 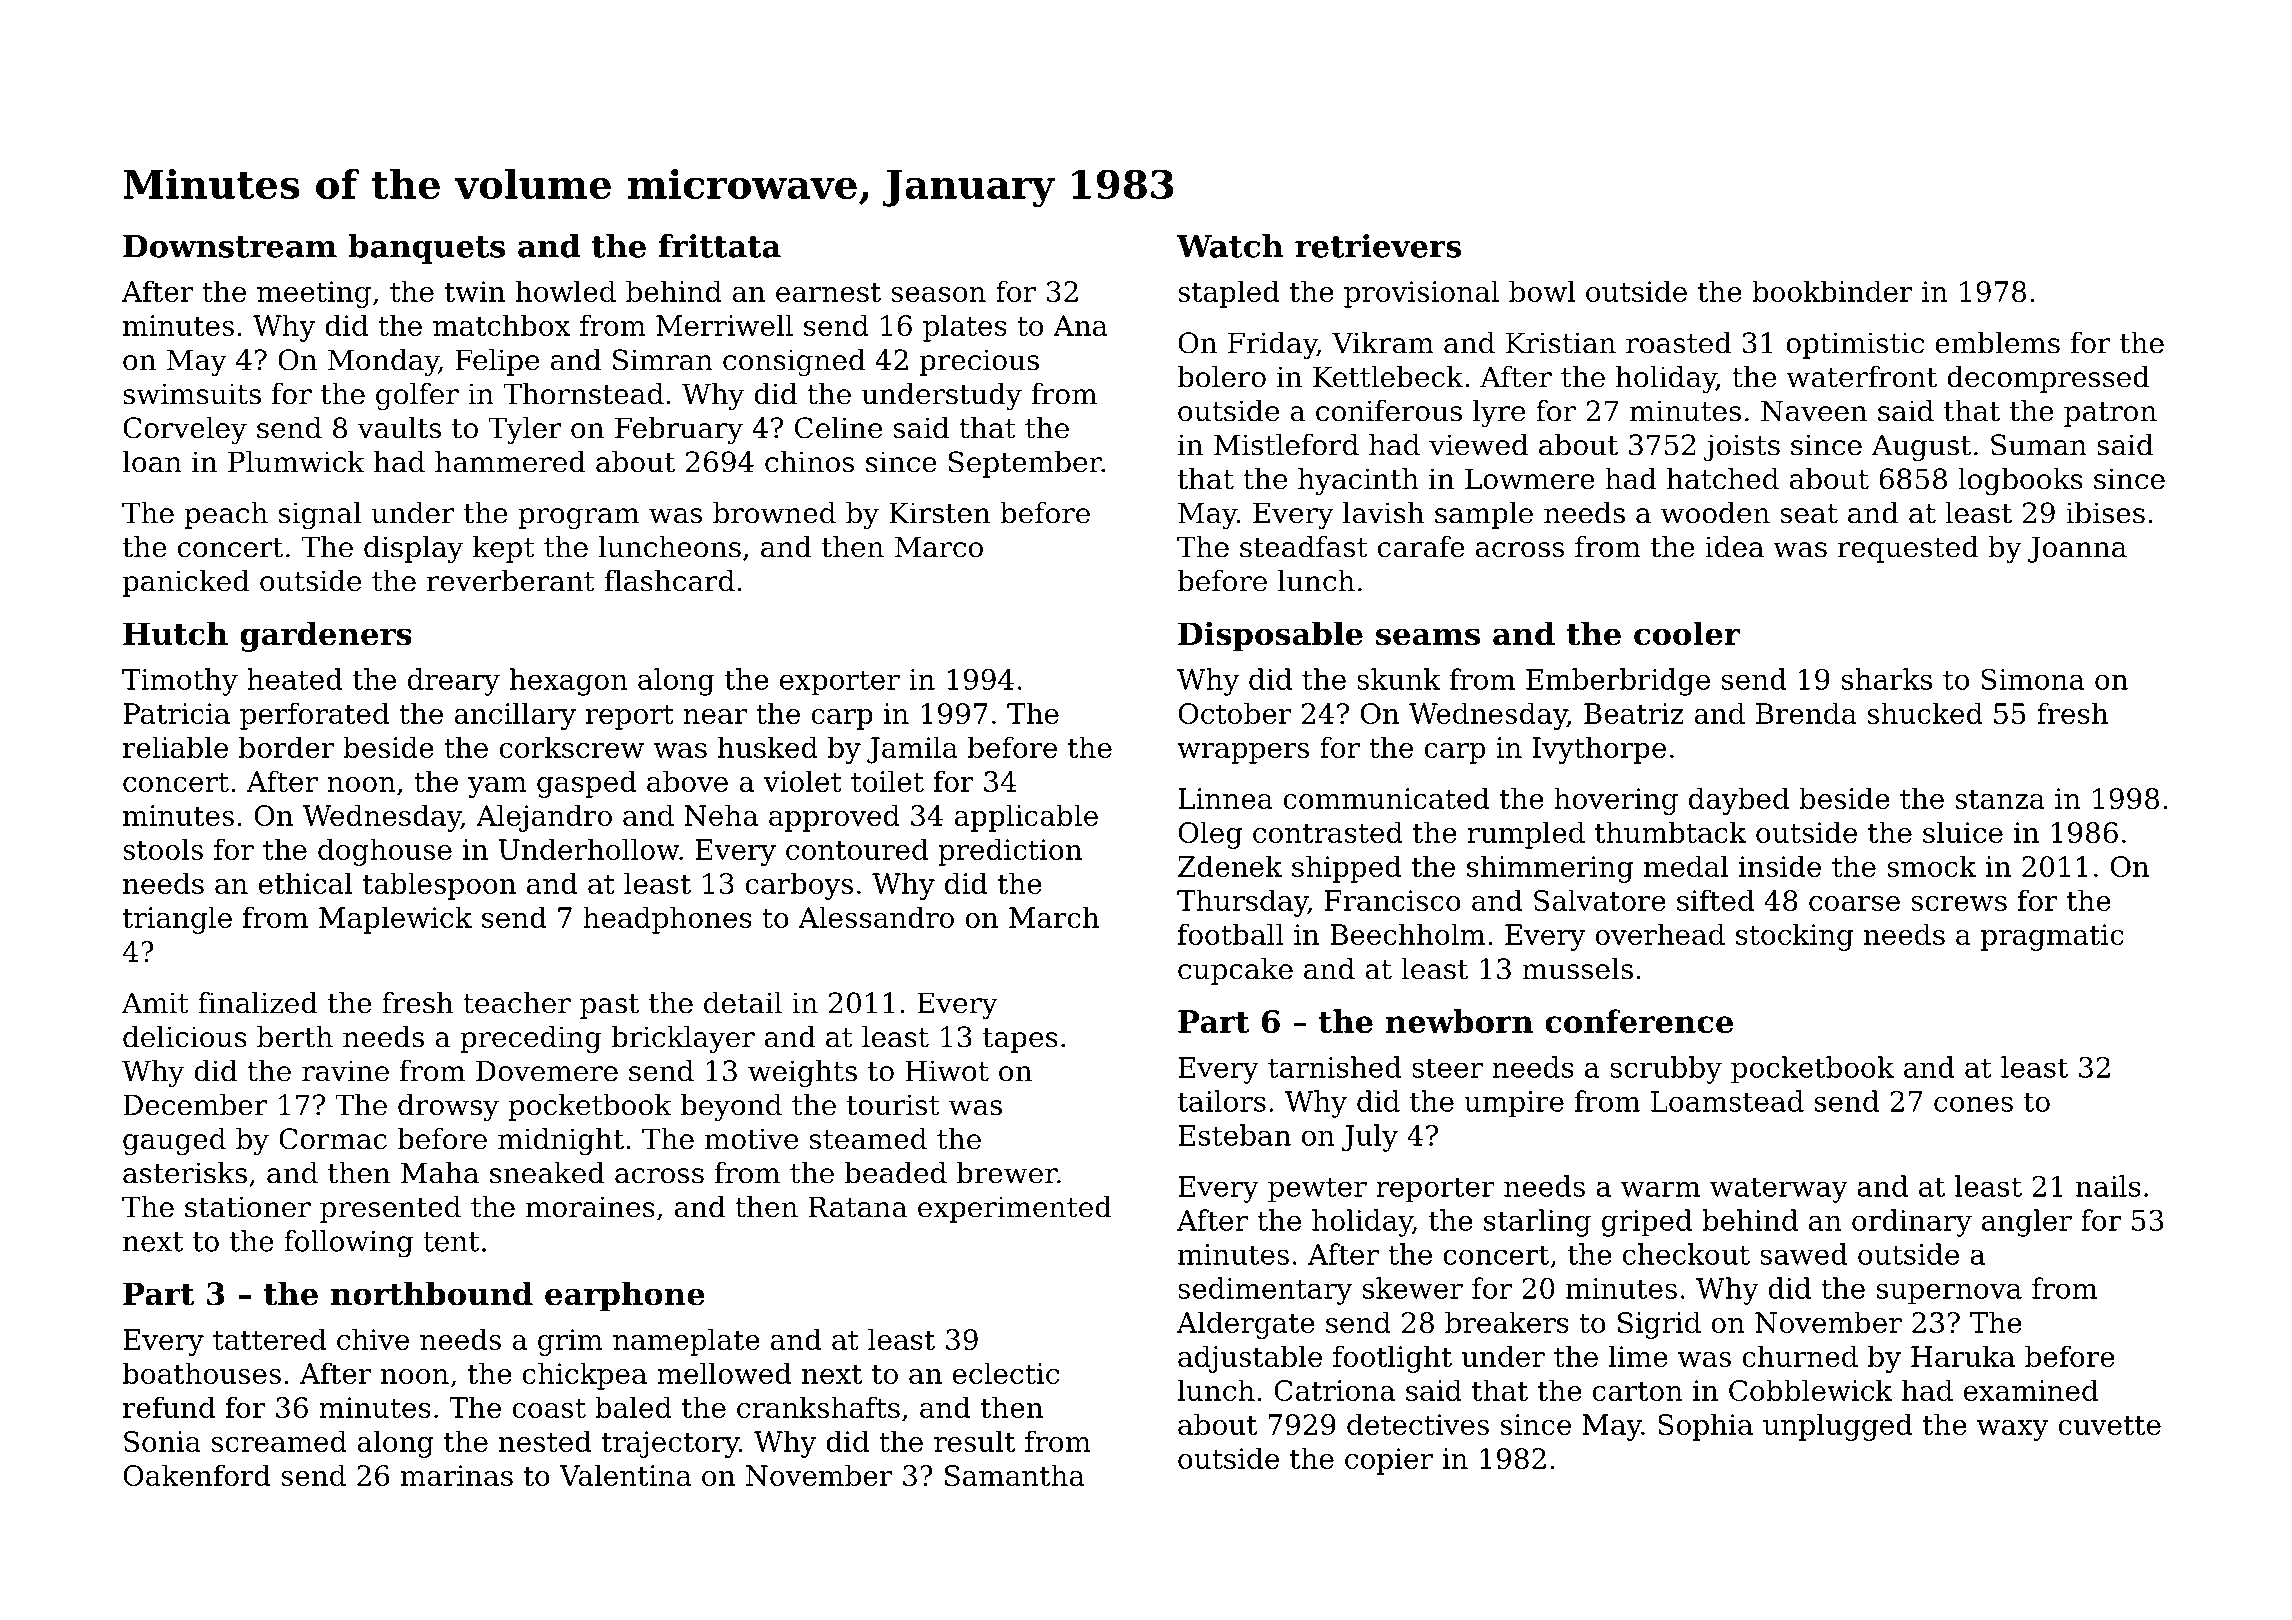 What do you see at coordinates (1250, 1359) in the page?
I see `adjustable` at bounding box center [1250, 1359].
